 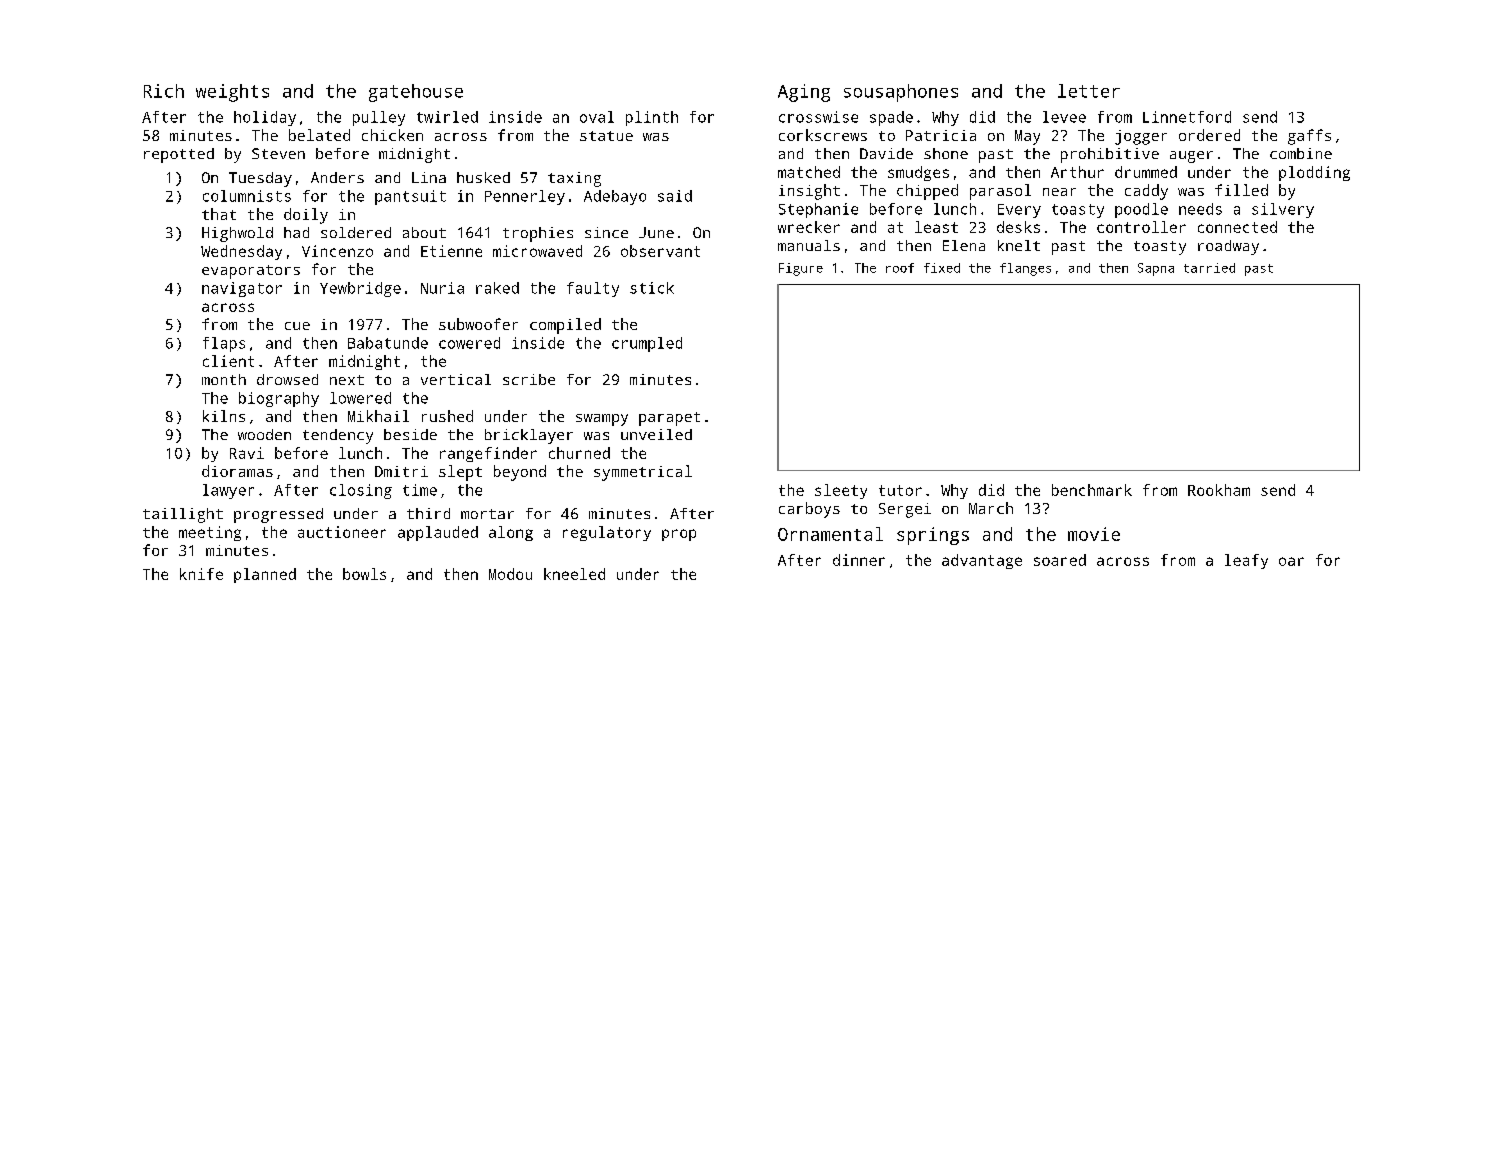 What do you see at coordinates (451, 251) in the screenshot?
I see `Etienne` at bounding box center [451, 251].
